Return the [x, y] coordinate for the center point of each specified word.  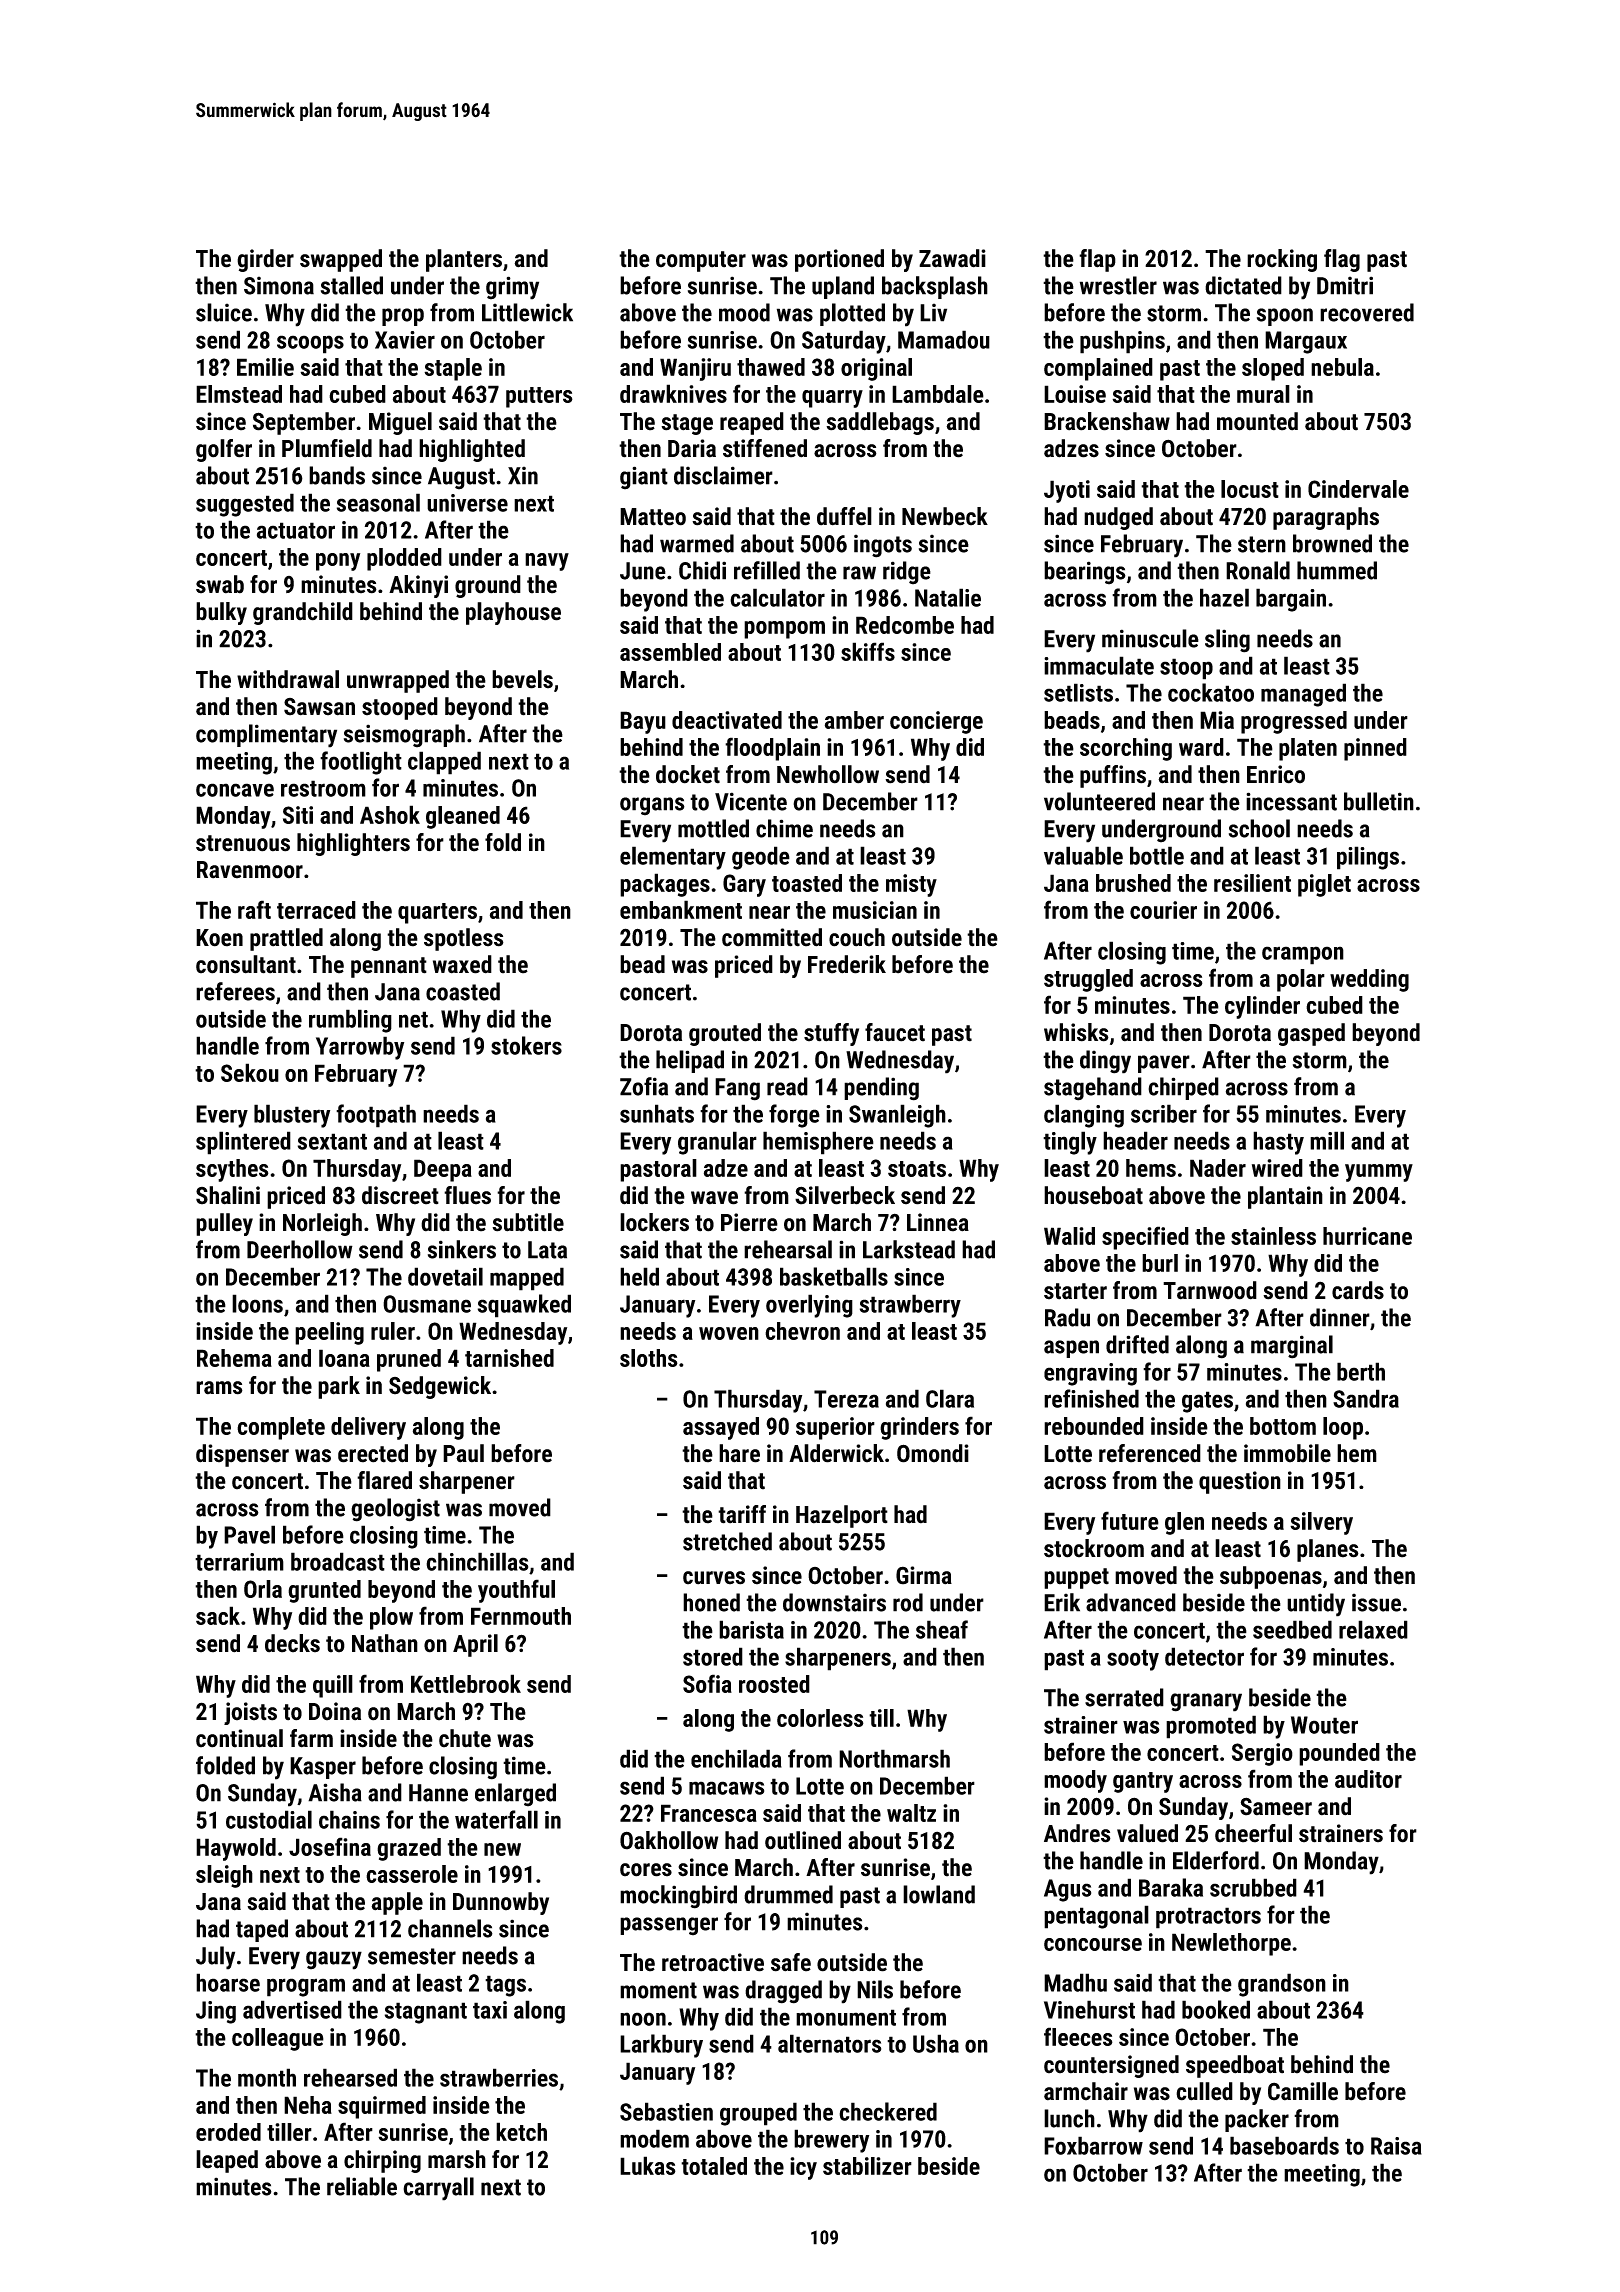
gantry [1143, 1782]
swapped [341, 260]
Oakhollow [669, 1840]
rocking [1282, 260]
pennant [389, 967]
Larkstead [909, 1249]
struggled [1088, 980]
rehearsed [350, 2077]
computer [701, 261]
